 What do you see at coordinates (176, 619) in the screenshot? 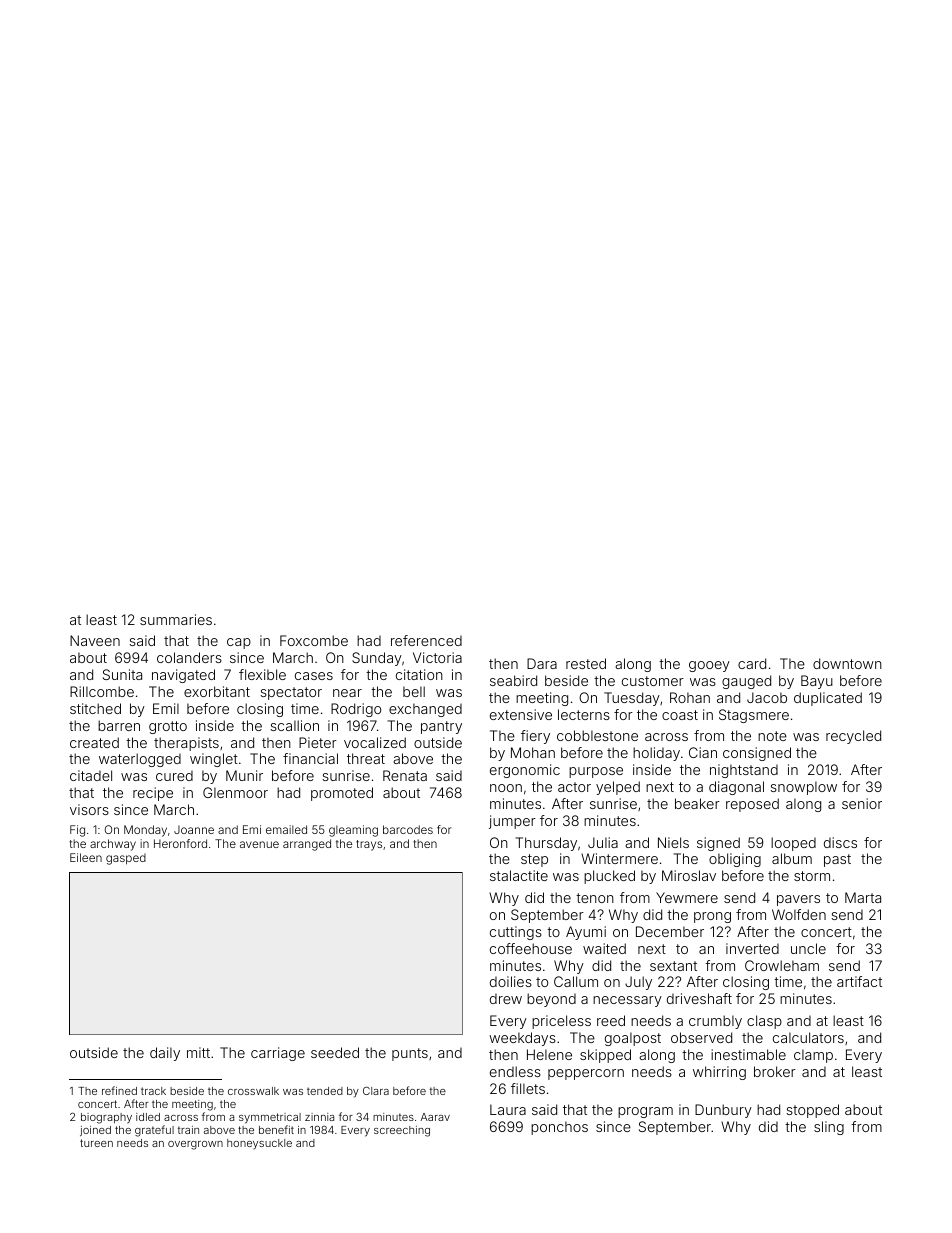
I see `summaries` at bounding box center [176, 619].
